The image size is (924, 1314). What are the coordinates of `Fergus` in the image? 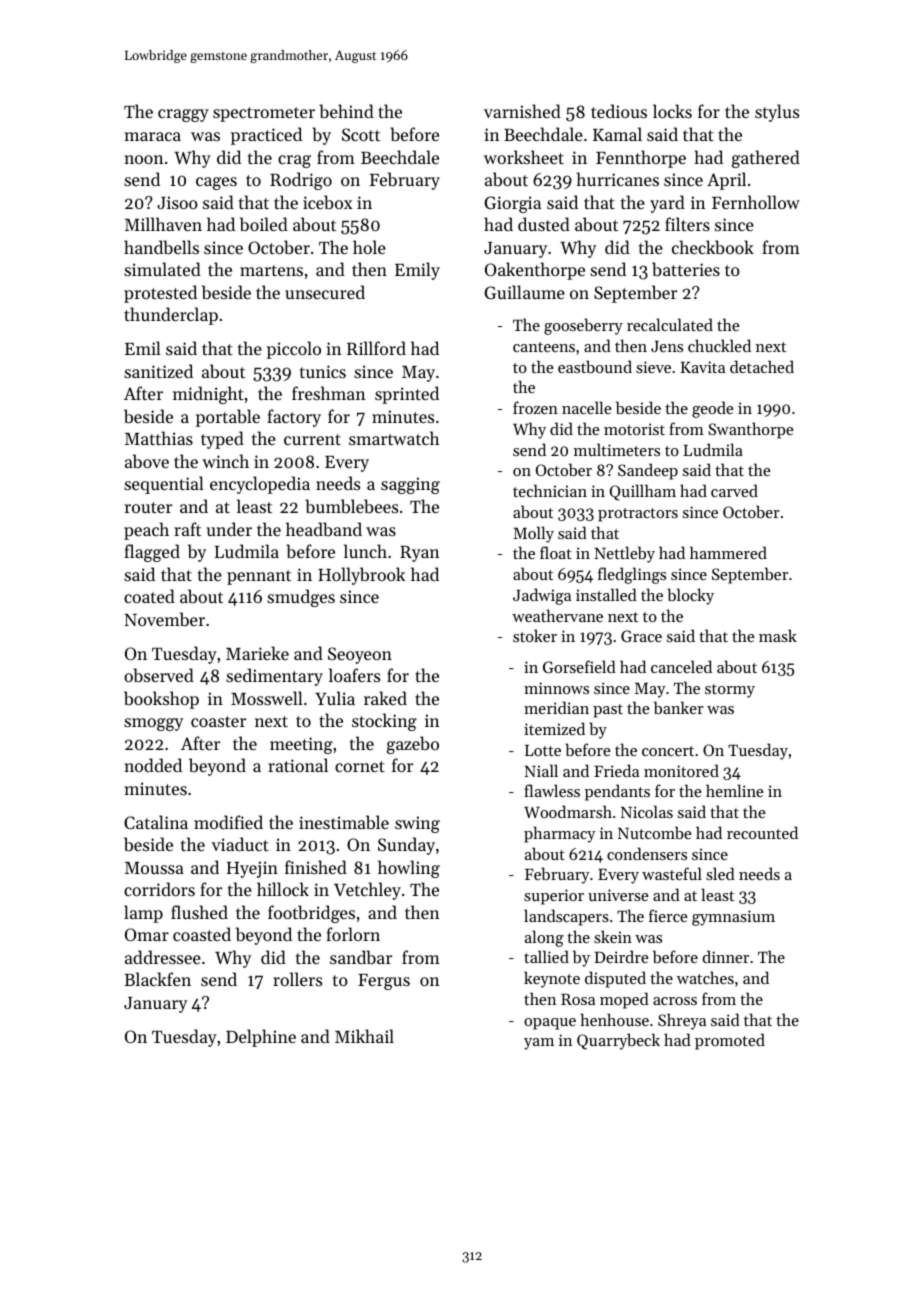 It's located at (384, 982).
